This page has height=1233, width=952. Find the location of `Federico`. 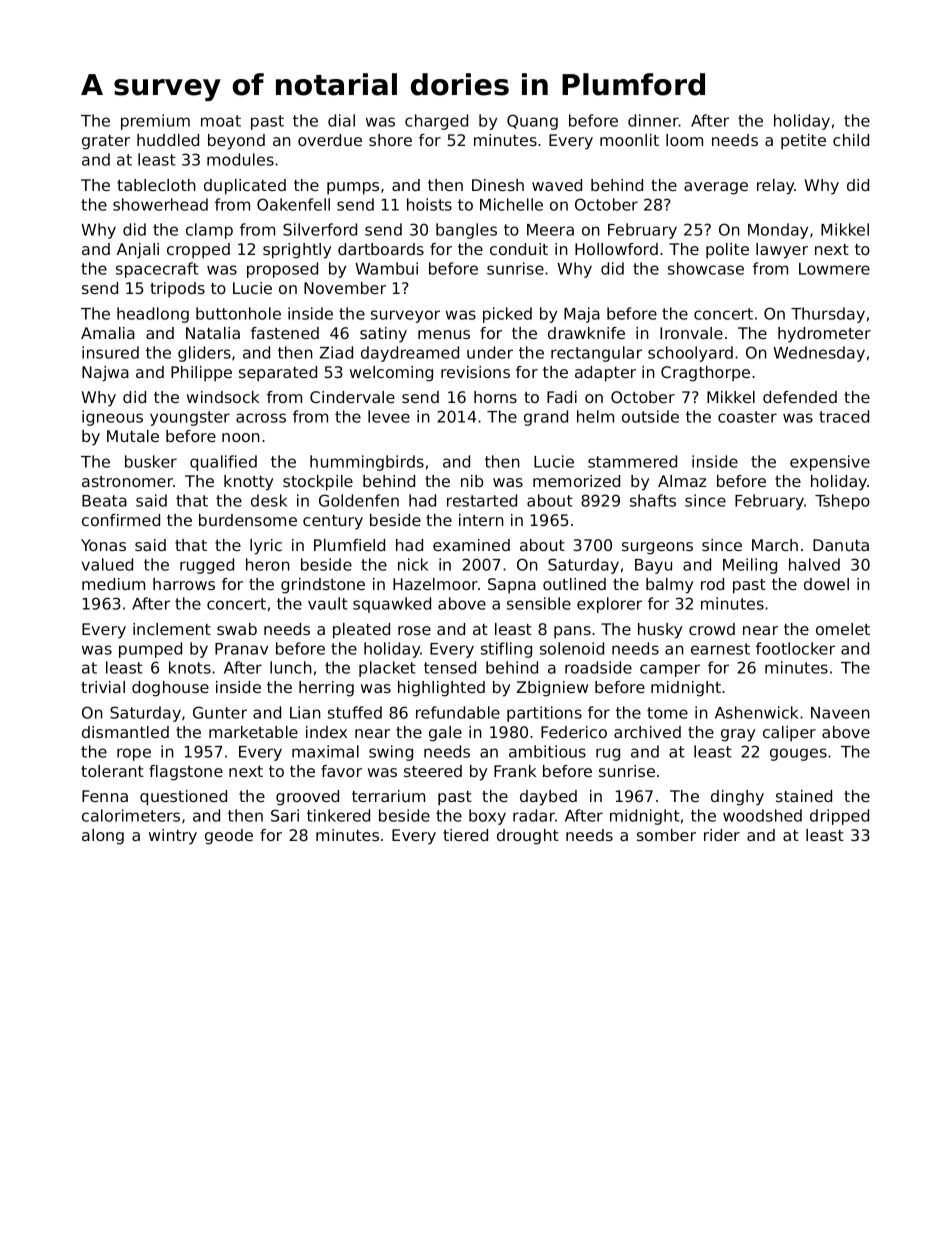

Federico is located at coordinates (574, 732).
